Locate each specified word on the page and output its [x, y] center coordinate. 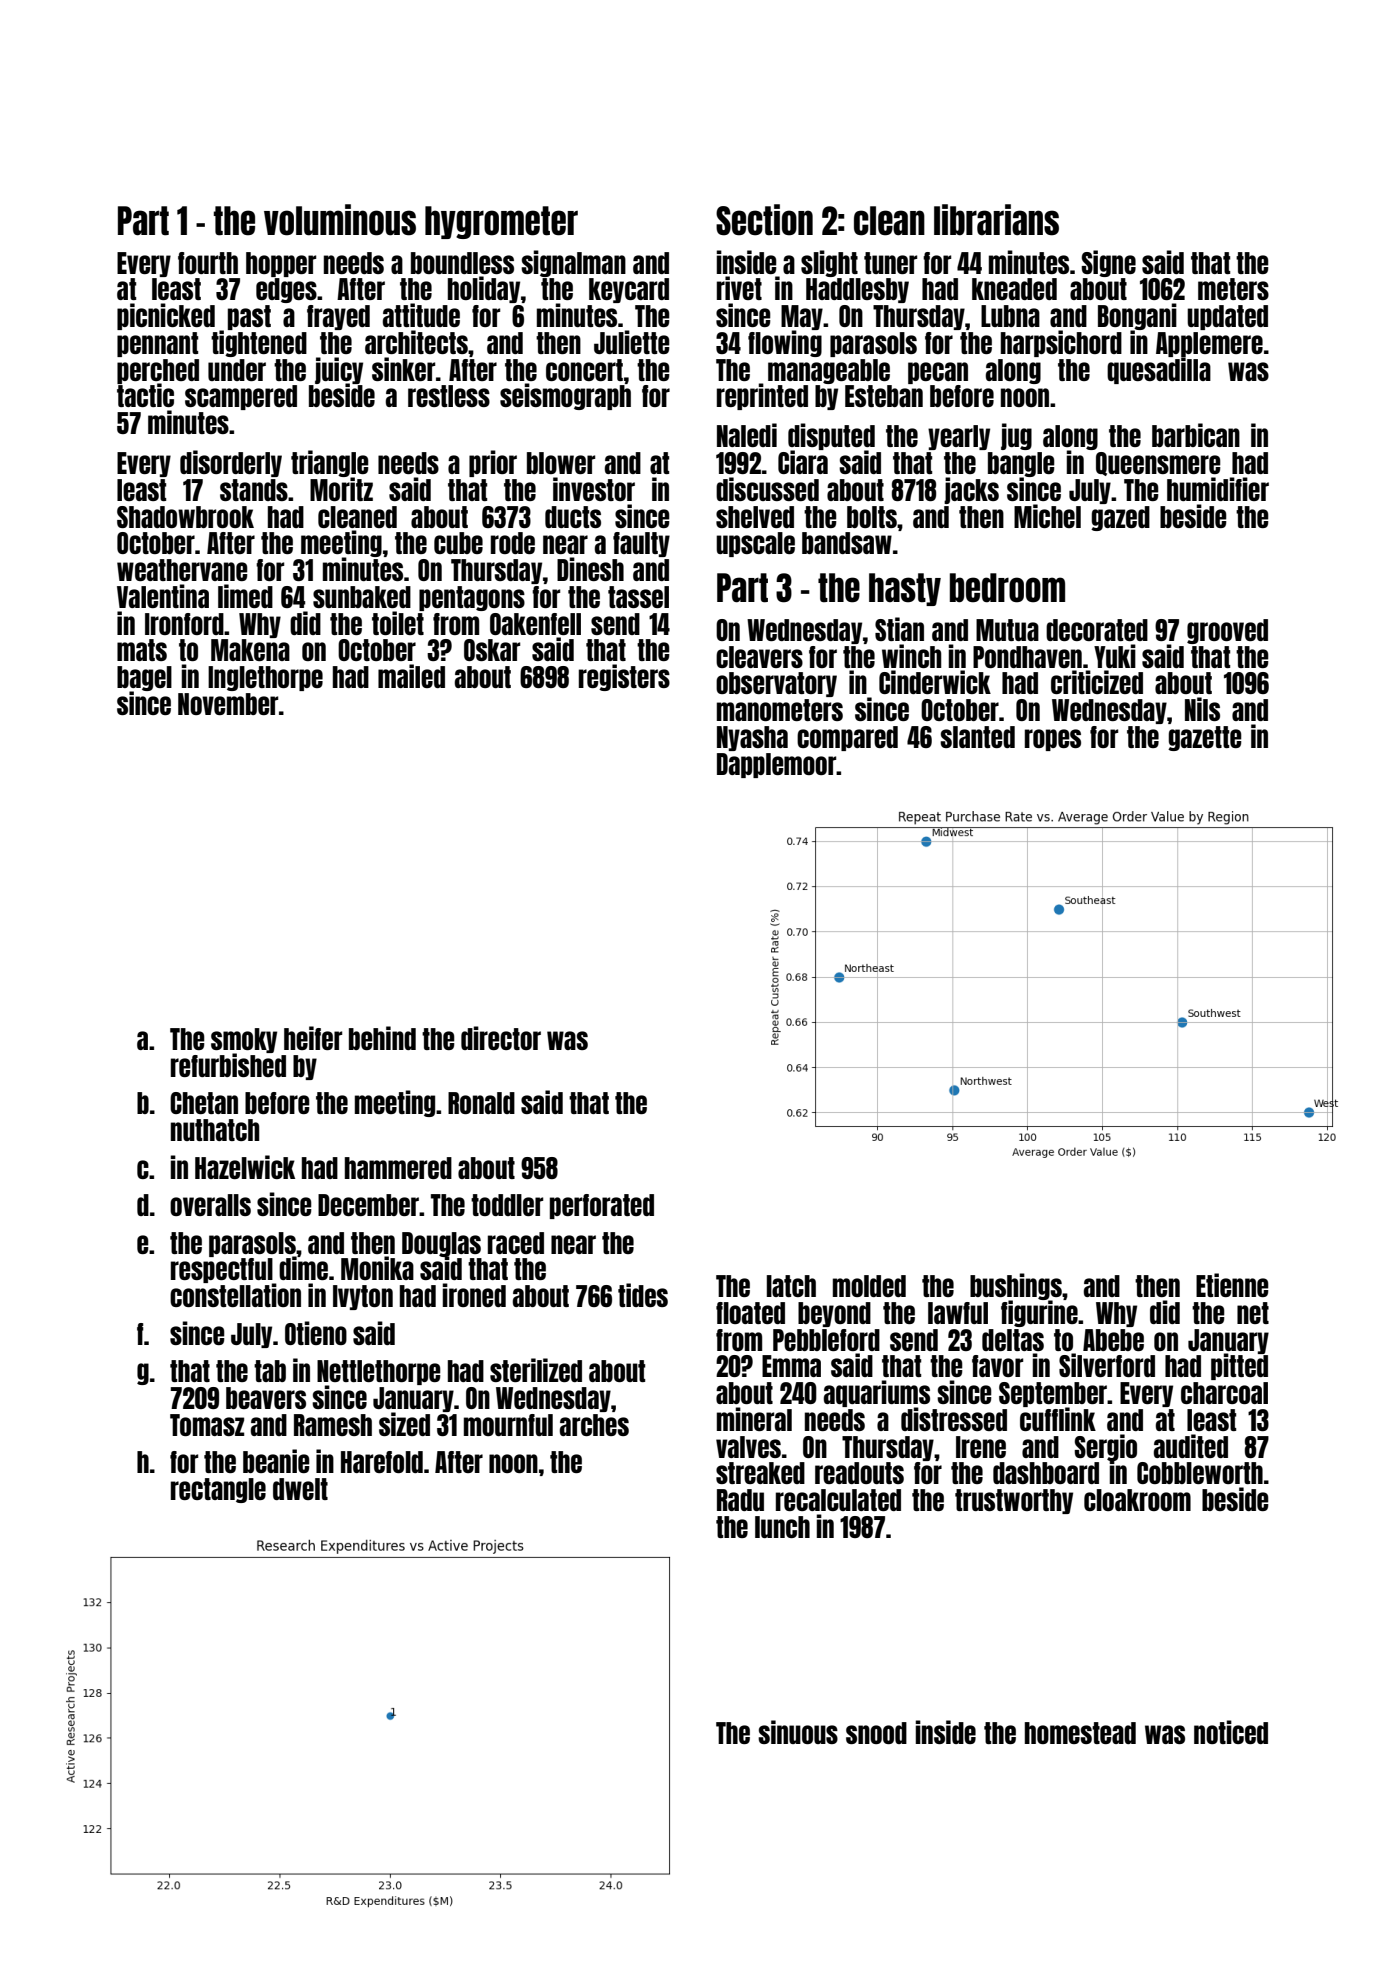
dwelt [300, 1489]
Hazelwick [245, 1167]
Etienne [1232, 1285]
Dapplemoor [777, 765]
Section [764, 220]
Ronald [481, 1103]
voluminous [340, 220]
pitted [1239, 1367]
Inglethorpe [265, 678]
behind [382, 1038]
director [501, 1038]
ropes [1053, 740]
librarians [996, 220]
